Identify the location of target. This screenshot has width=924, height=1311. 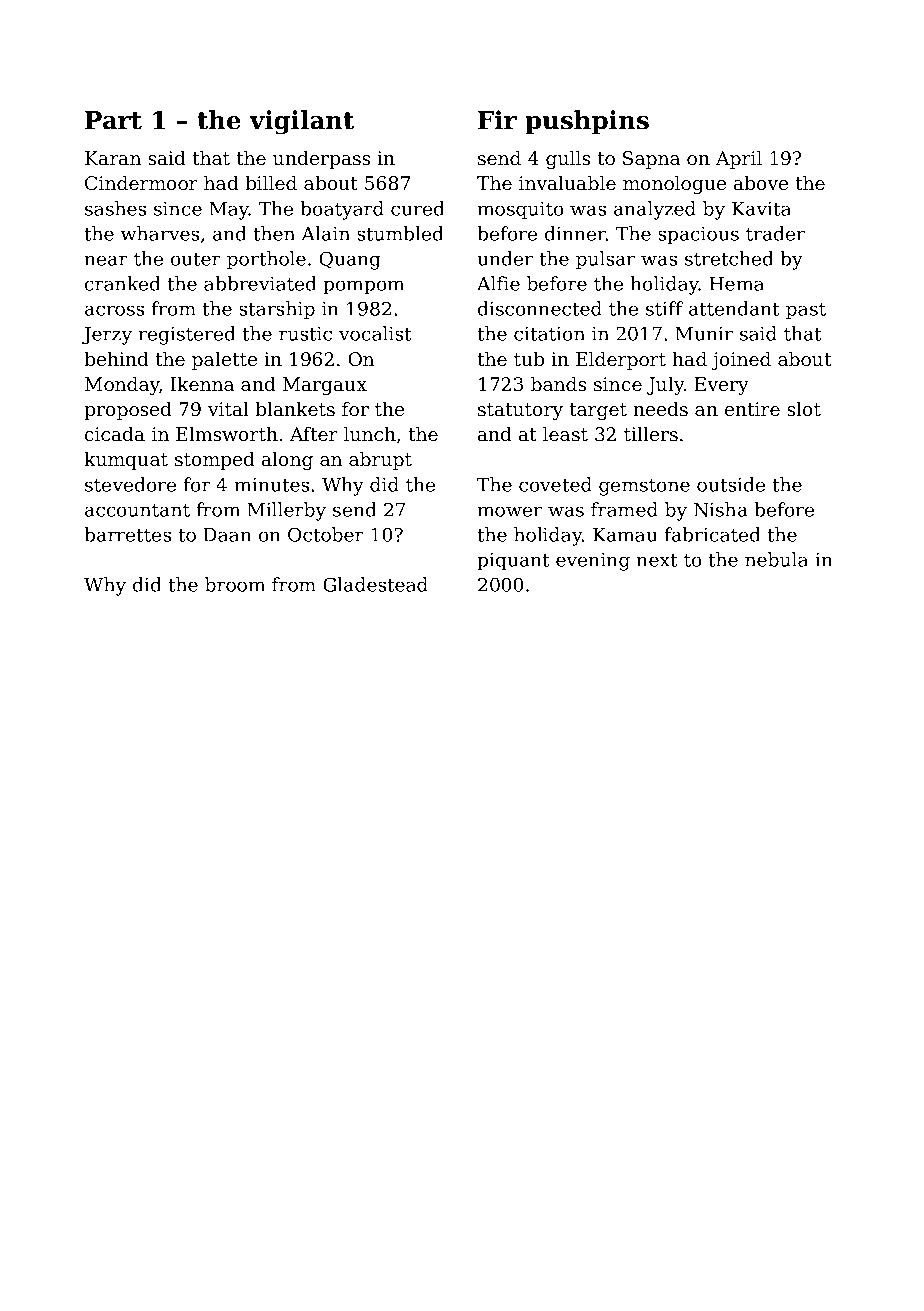
(598, 411).
